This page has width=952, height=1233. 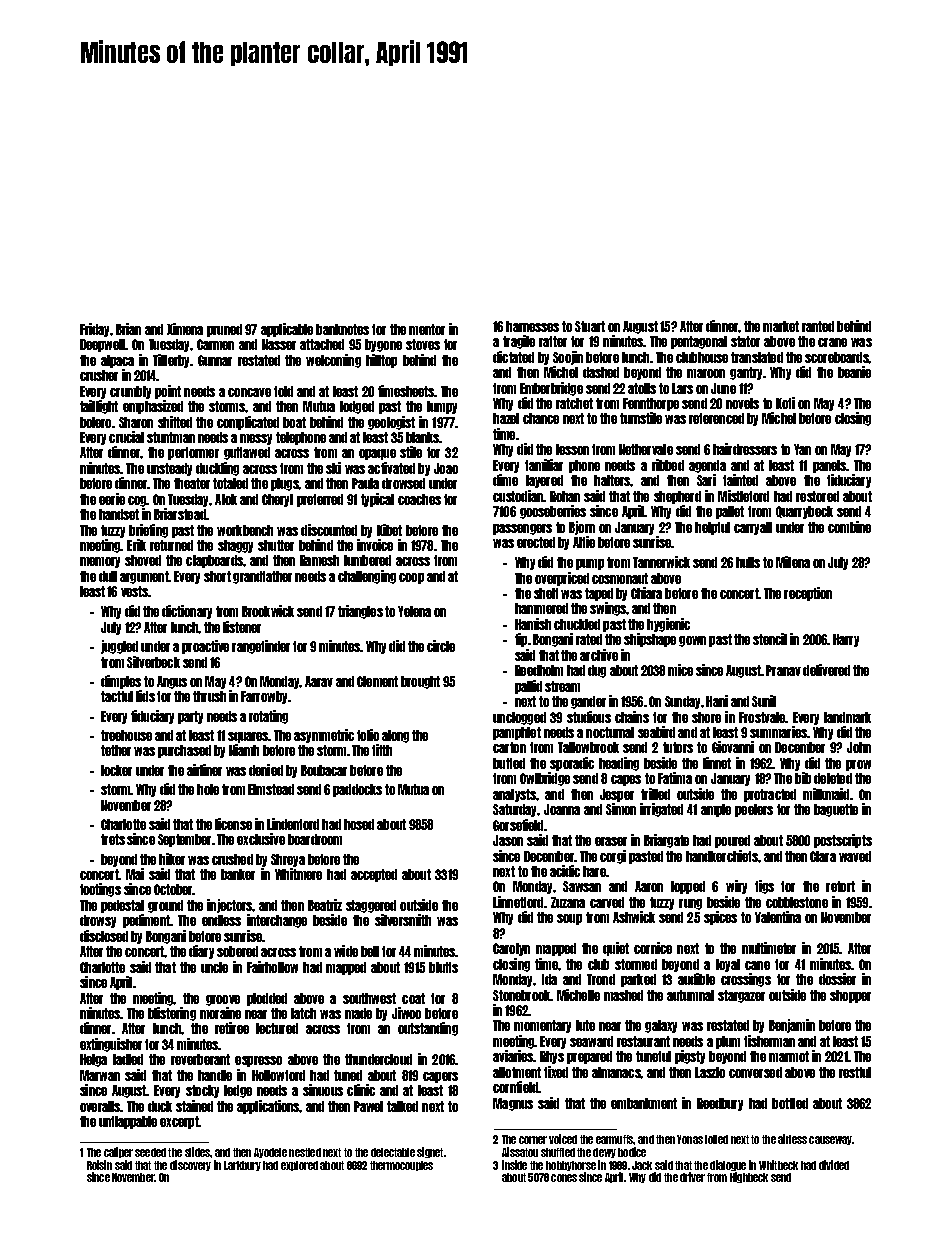 What do you see at coordinates (818, 326) in the page?
I see `ranted` at bounding box center [818, 326].
